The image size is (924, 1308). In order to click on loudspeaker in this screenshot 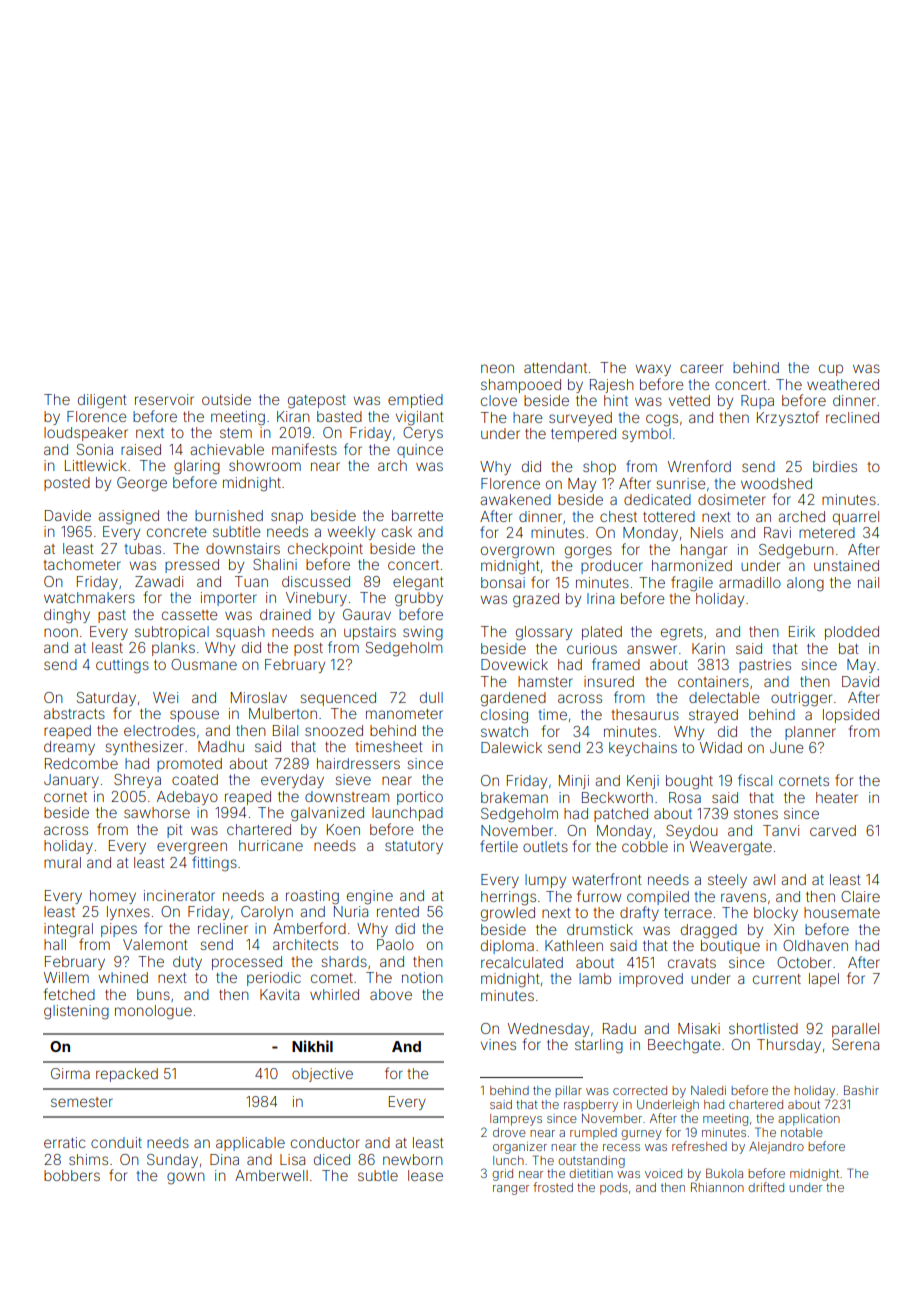, I will do `click(86, 434)`.
